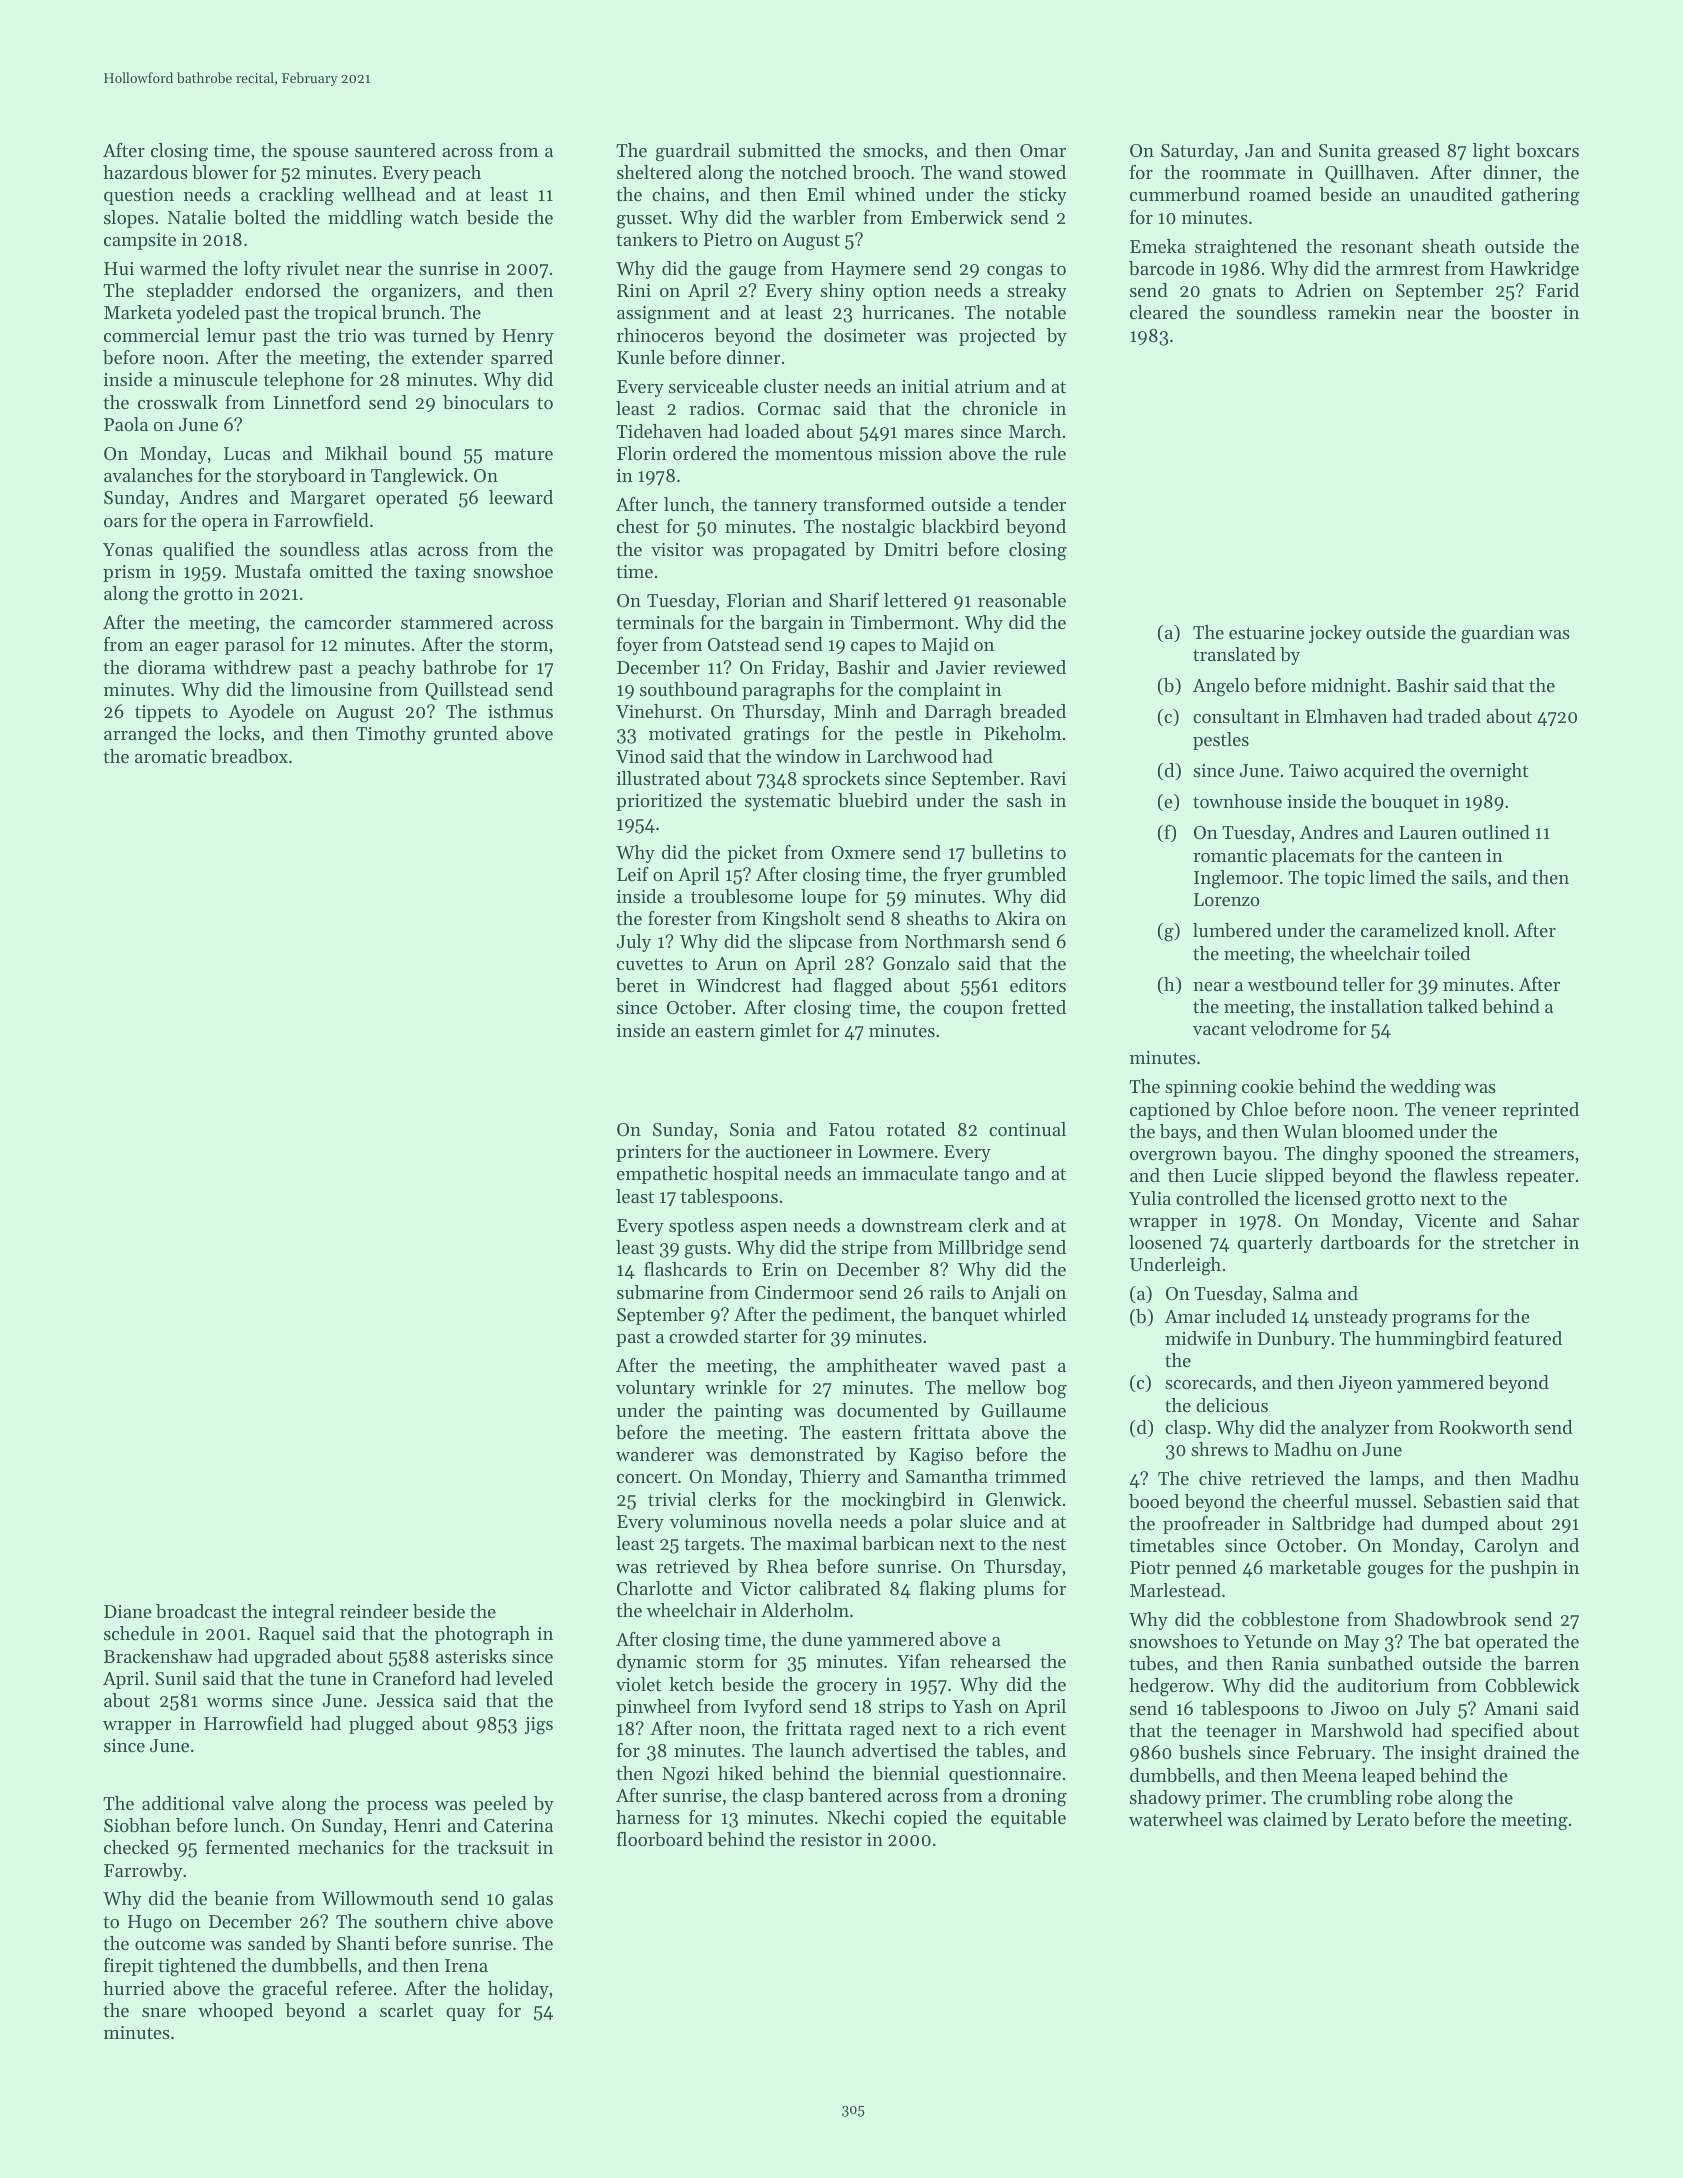  What do you see at coordinates (841, 780) in the document?
I see `sprockets` at bounding box center [841, 780].
